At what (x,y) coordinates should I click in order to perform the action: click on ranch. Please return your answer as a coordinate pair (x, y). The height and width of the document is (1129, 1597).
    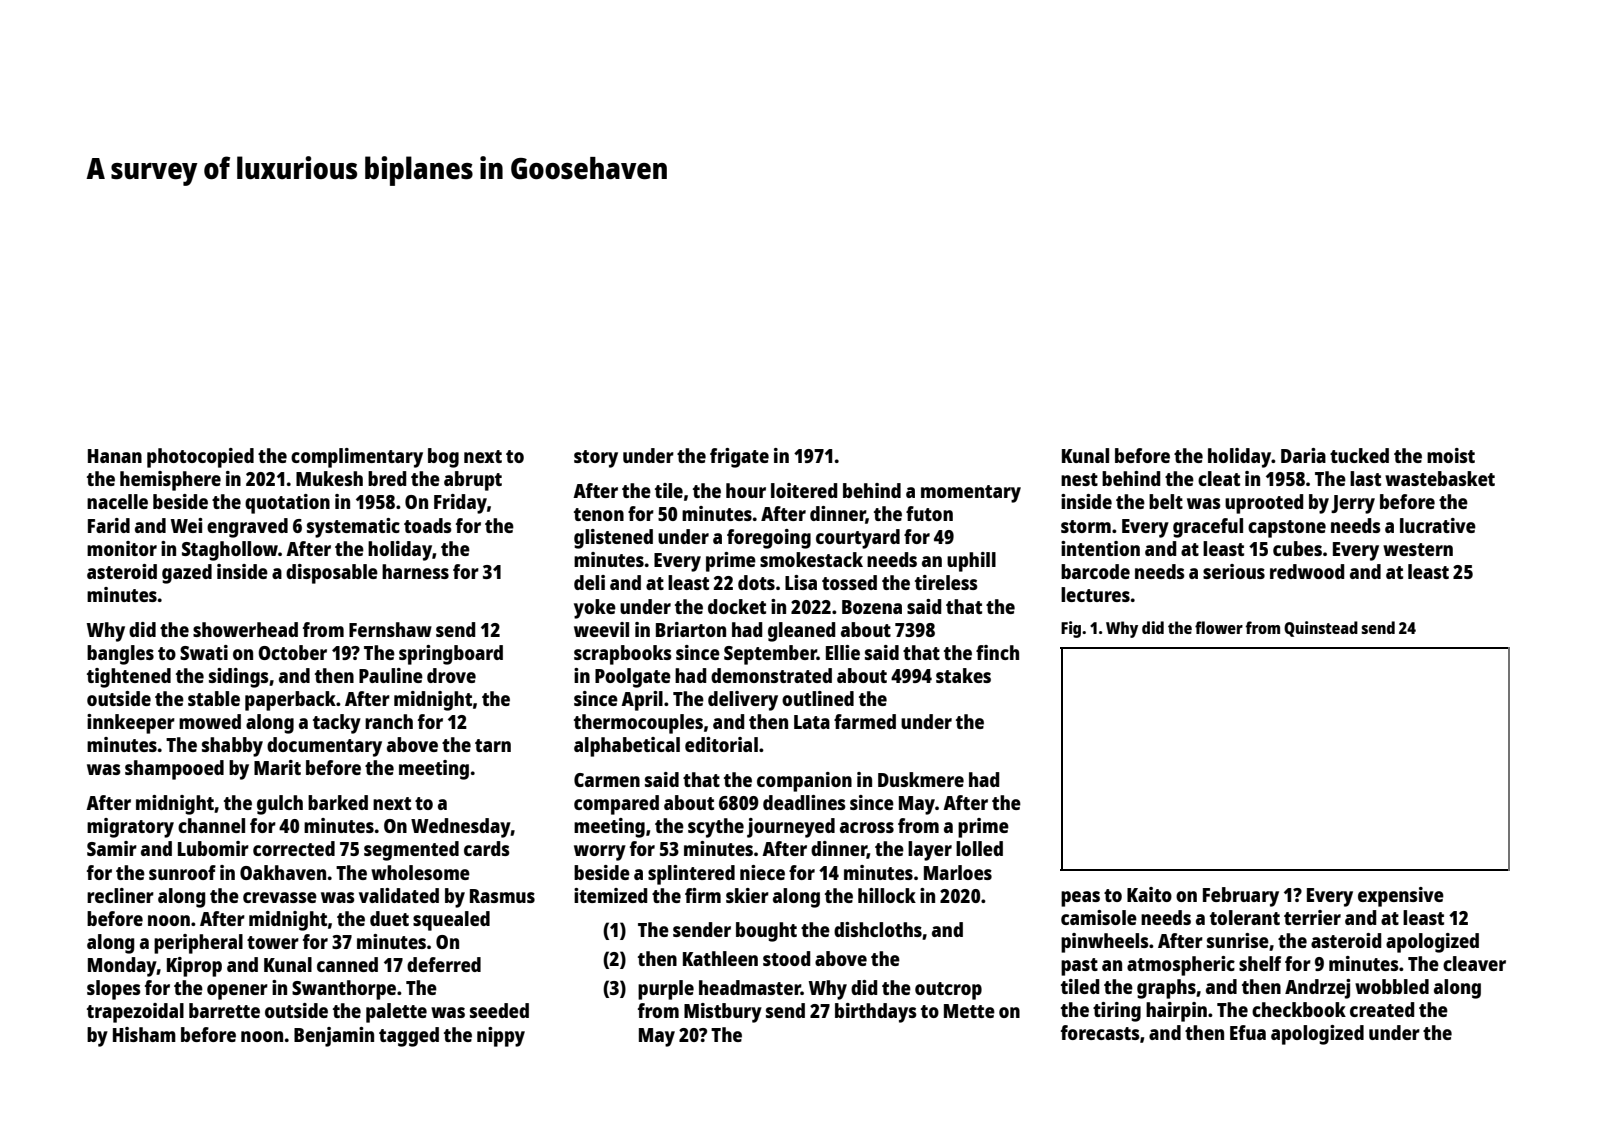
    Looking at the image, I should click on (389, 721).
